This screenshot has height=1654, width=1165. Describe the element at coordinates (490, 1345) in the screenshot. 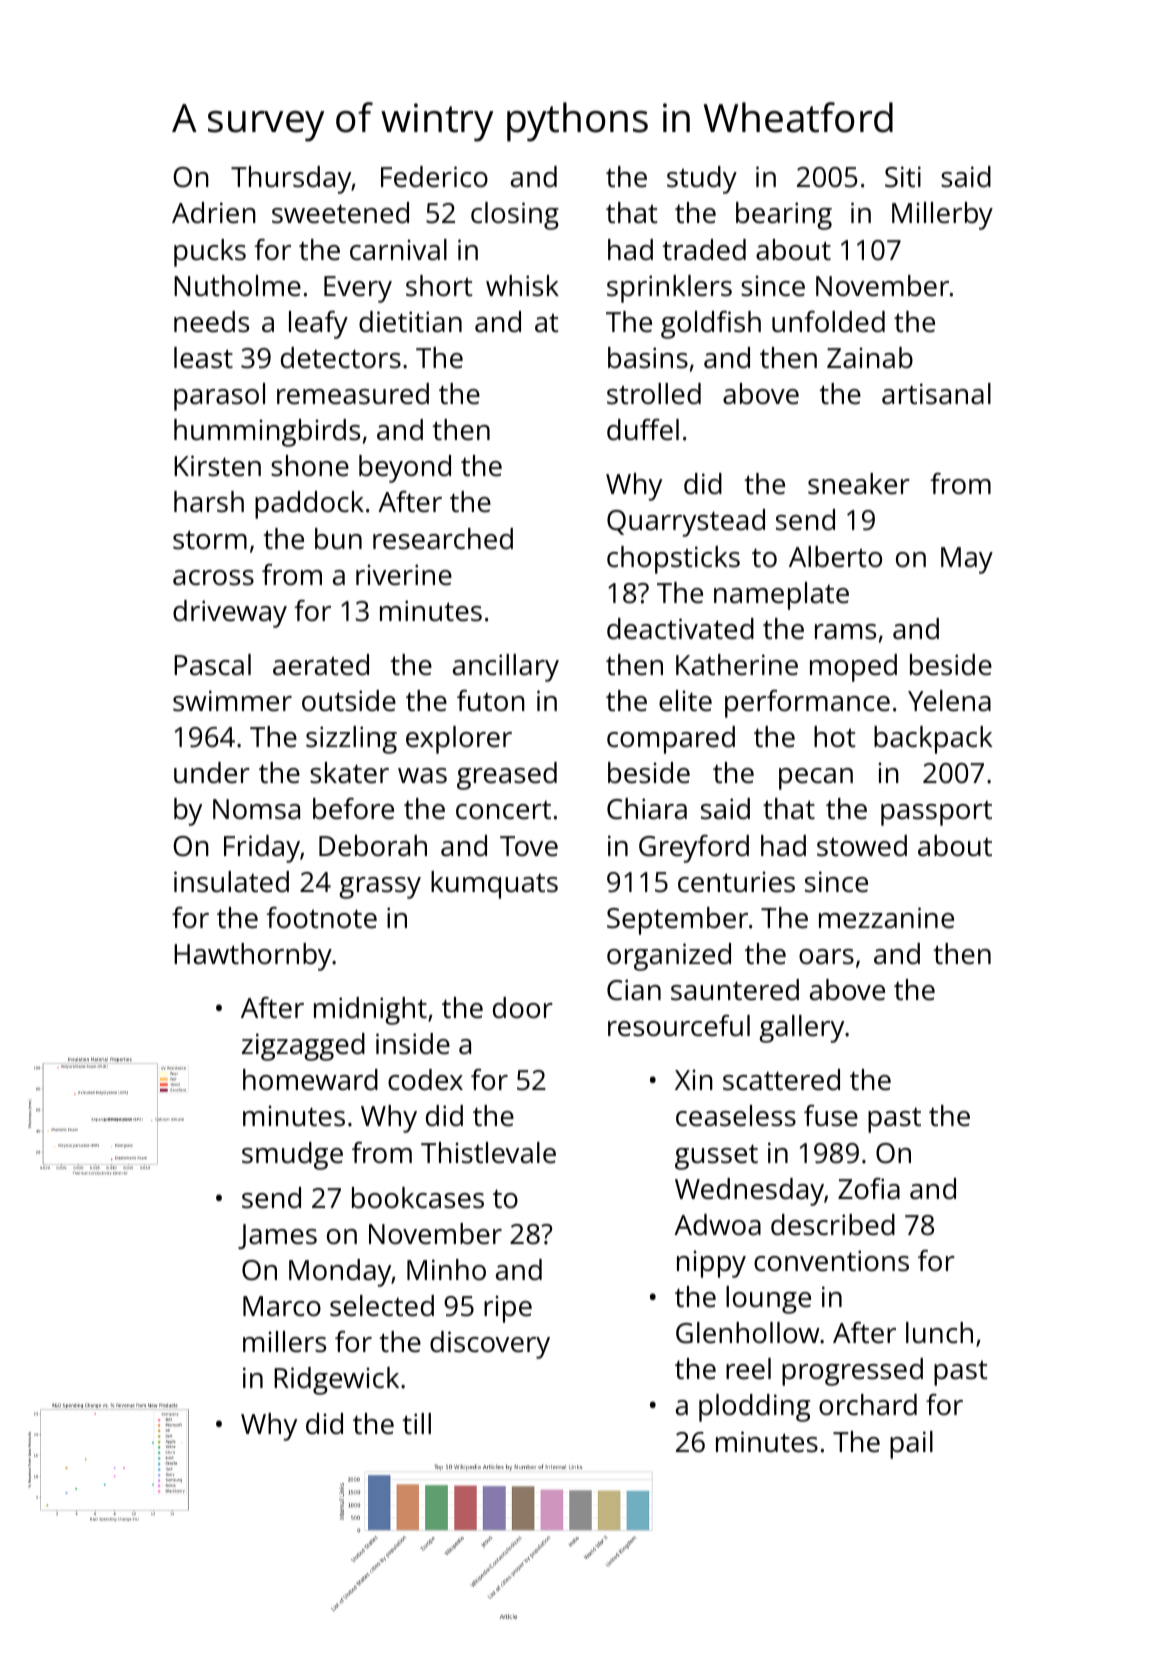

I see `discovery` at that location.
